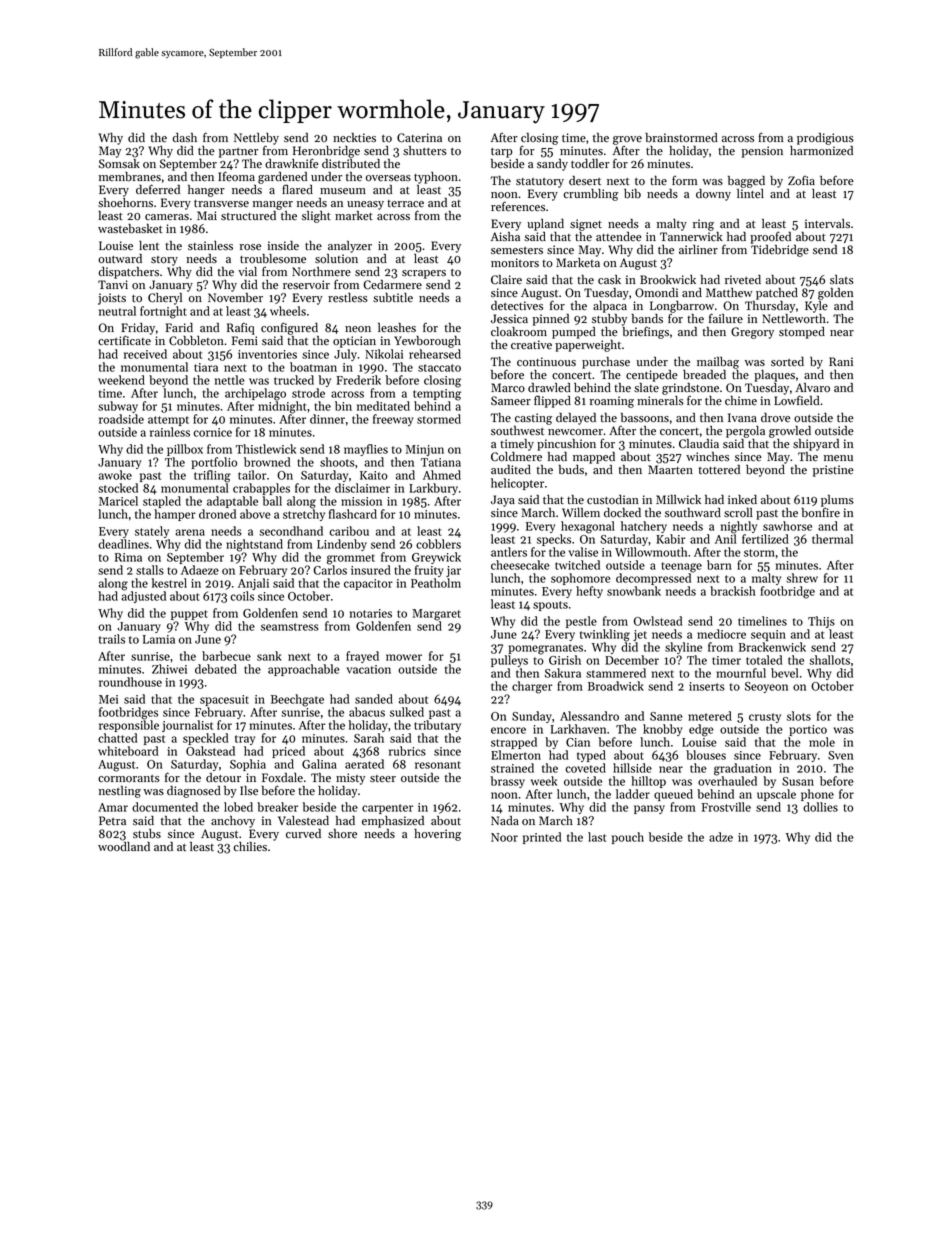 This image has width=952, height=1233. What do you see at coordinates (255, 394) in the image?
I see `archipelago` at bounding box center [255, 394].
